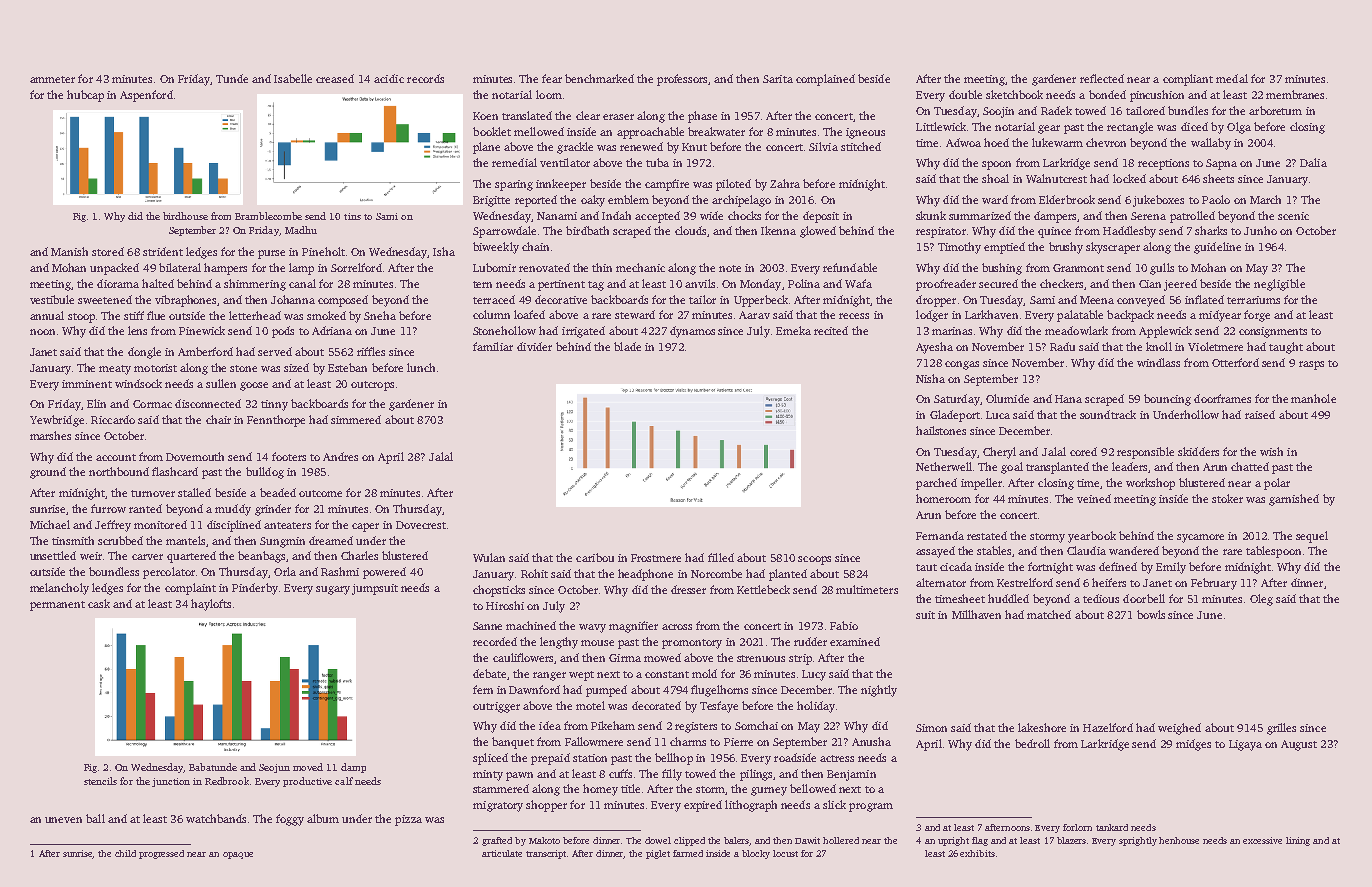 The width and height of the screenshot is (1372, 887). What do you see at coordinates (202, 330) in the screenshot?
I see `Pinewick` at bounding box center [202, 330].
